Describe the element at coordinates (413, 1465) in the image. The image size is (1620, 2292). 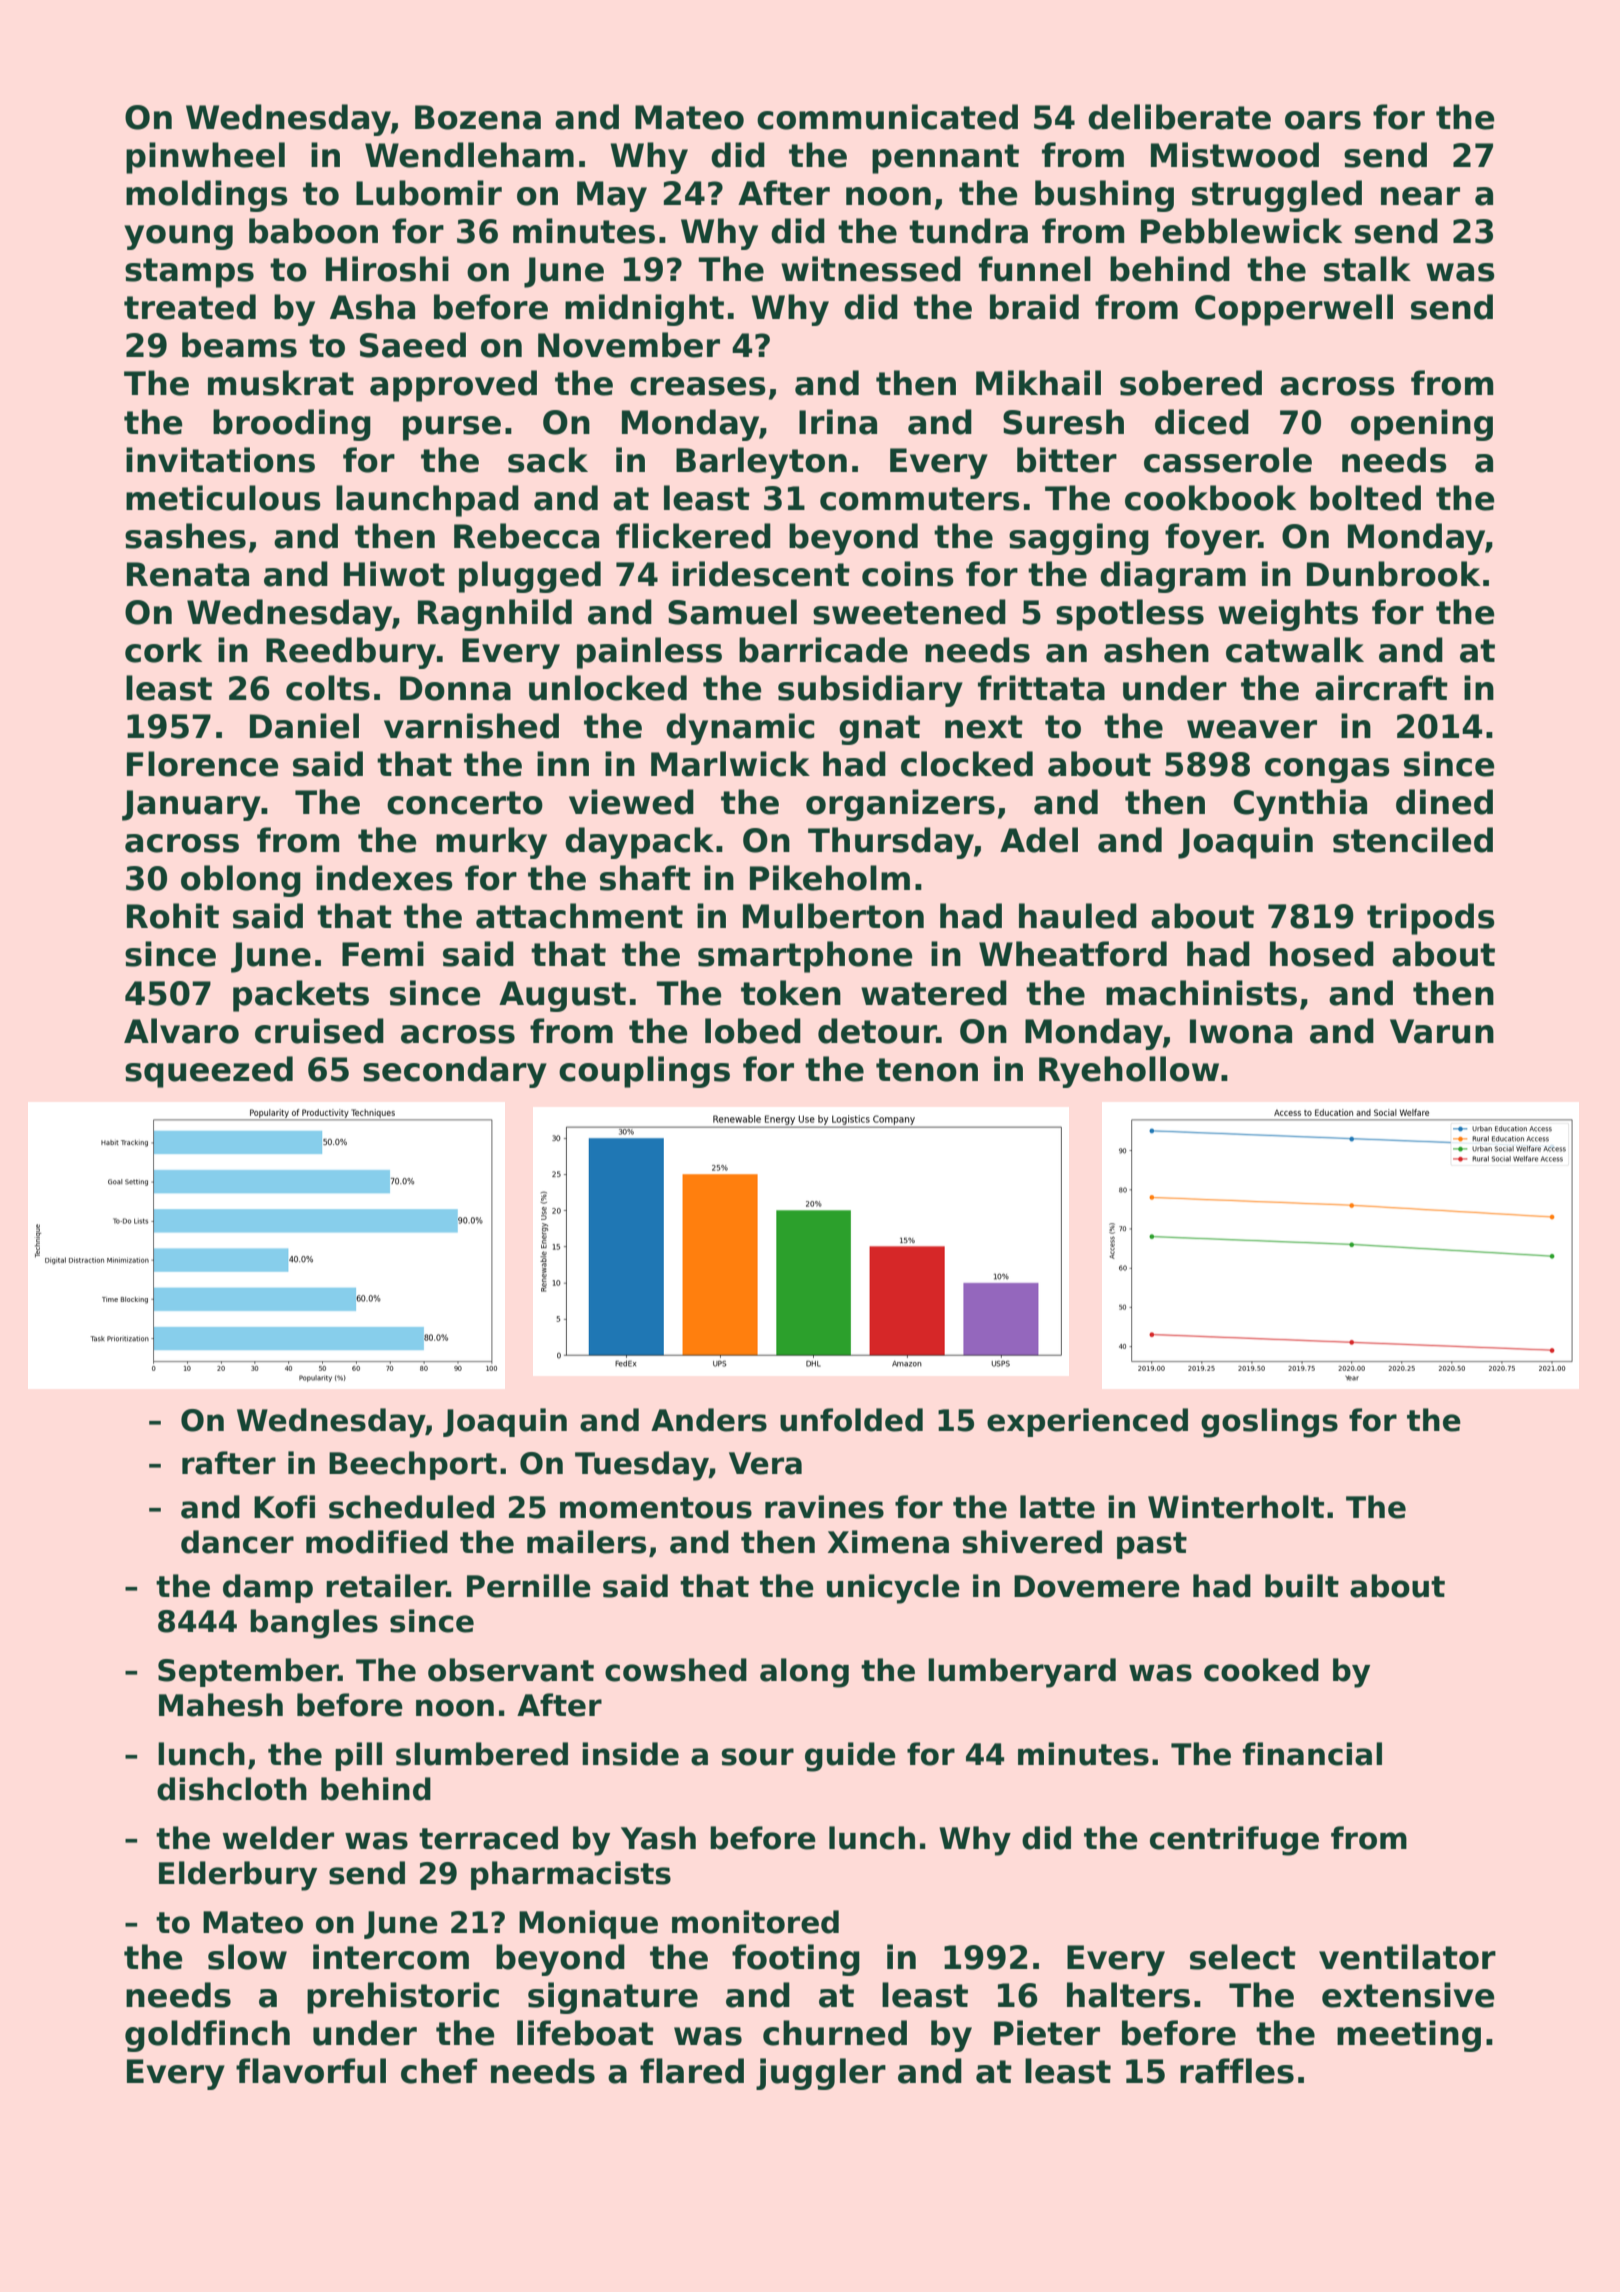
I see `Beechport` at that location.
